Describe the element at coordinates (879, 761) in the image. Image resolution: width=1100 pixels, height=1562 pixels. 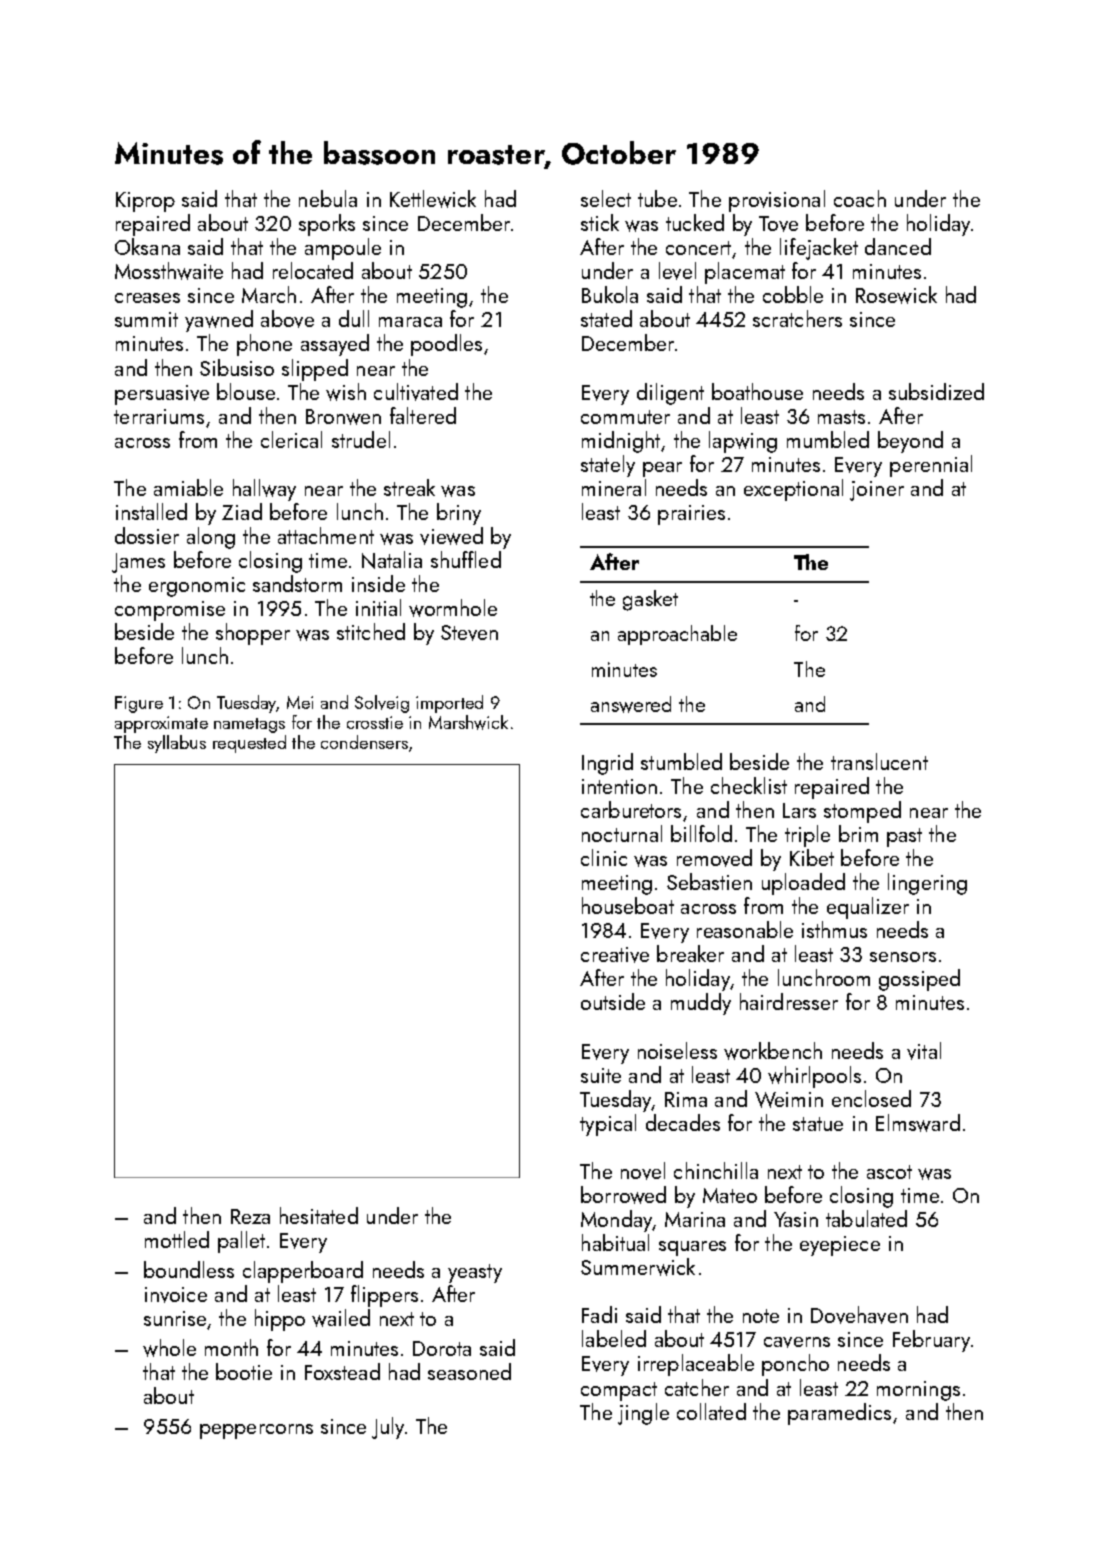
I see `translucent` at that location.
